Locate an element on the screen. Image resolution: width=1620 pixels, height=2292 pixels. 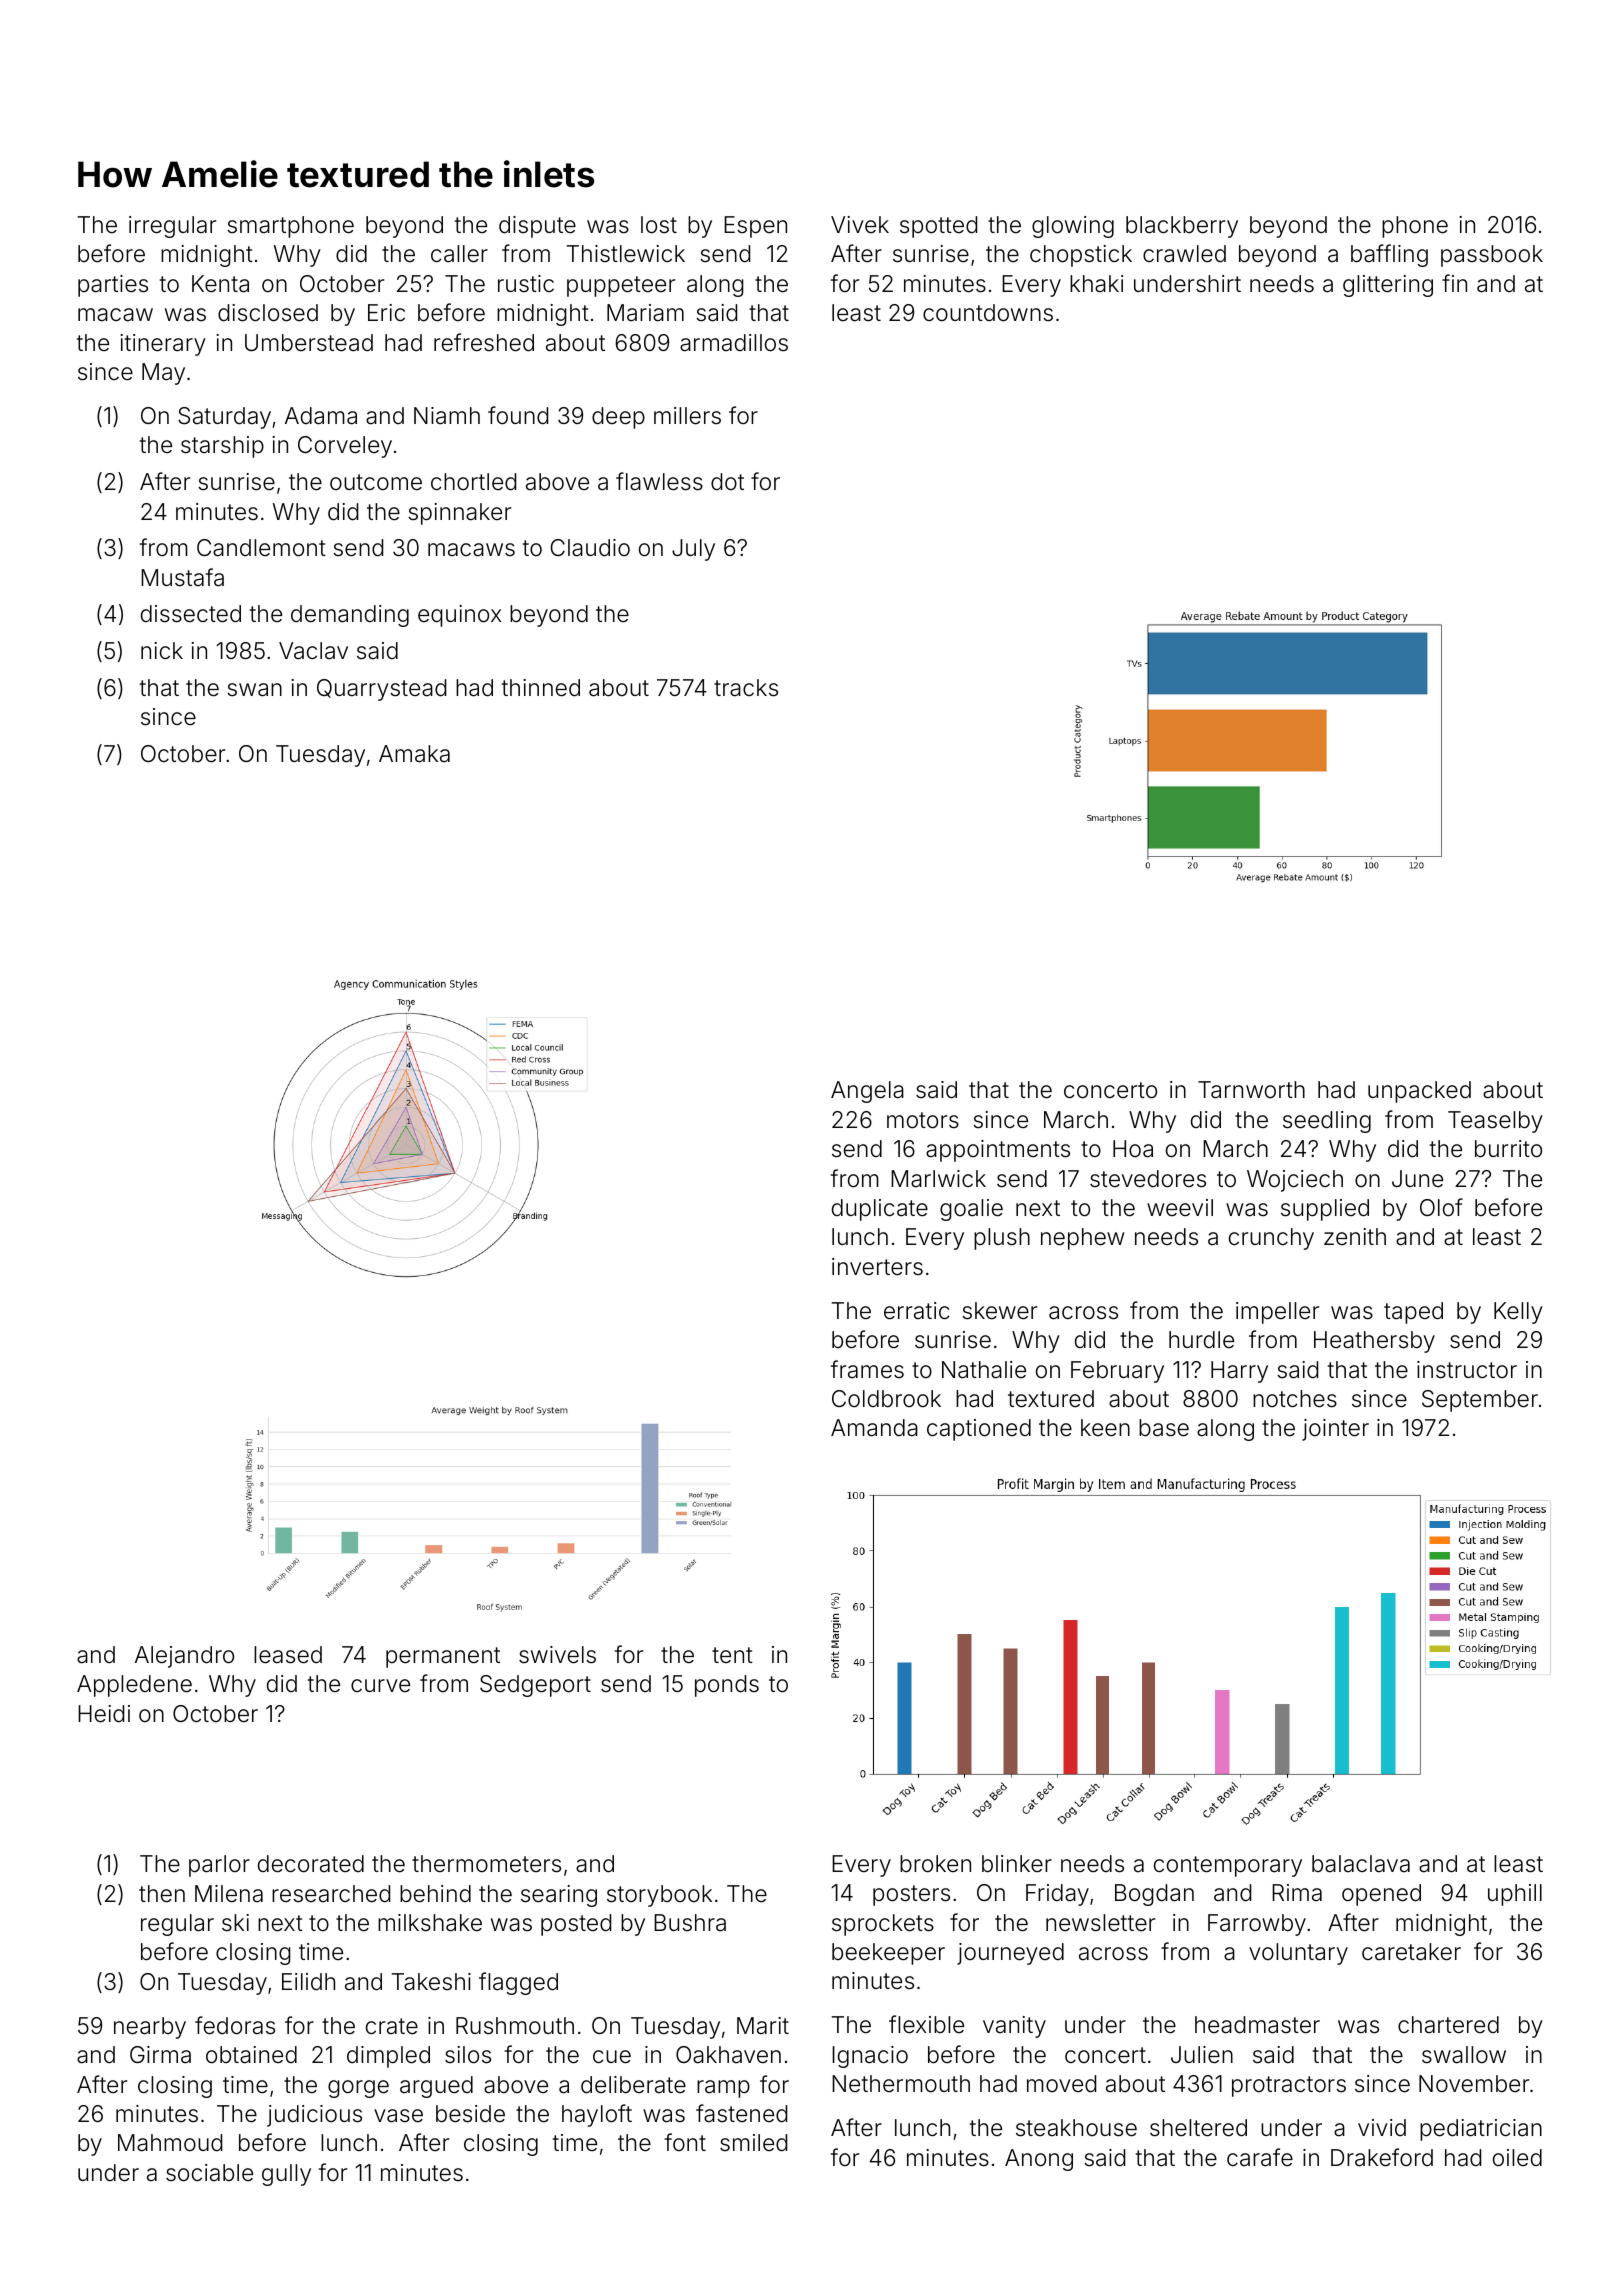
outcome is located at coordinates (376, 482).
